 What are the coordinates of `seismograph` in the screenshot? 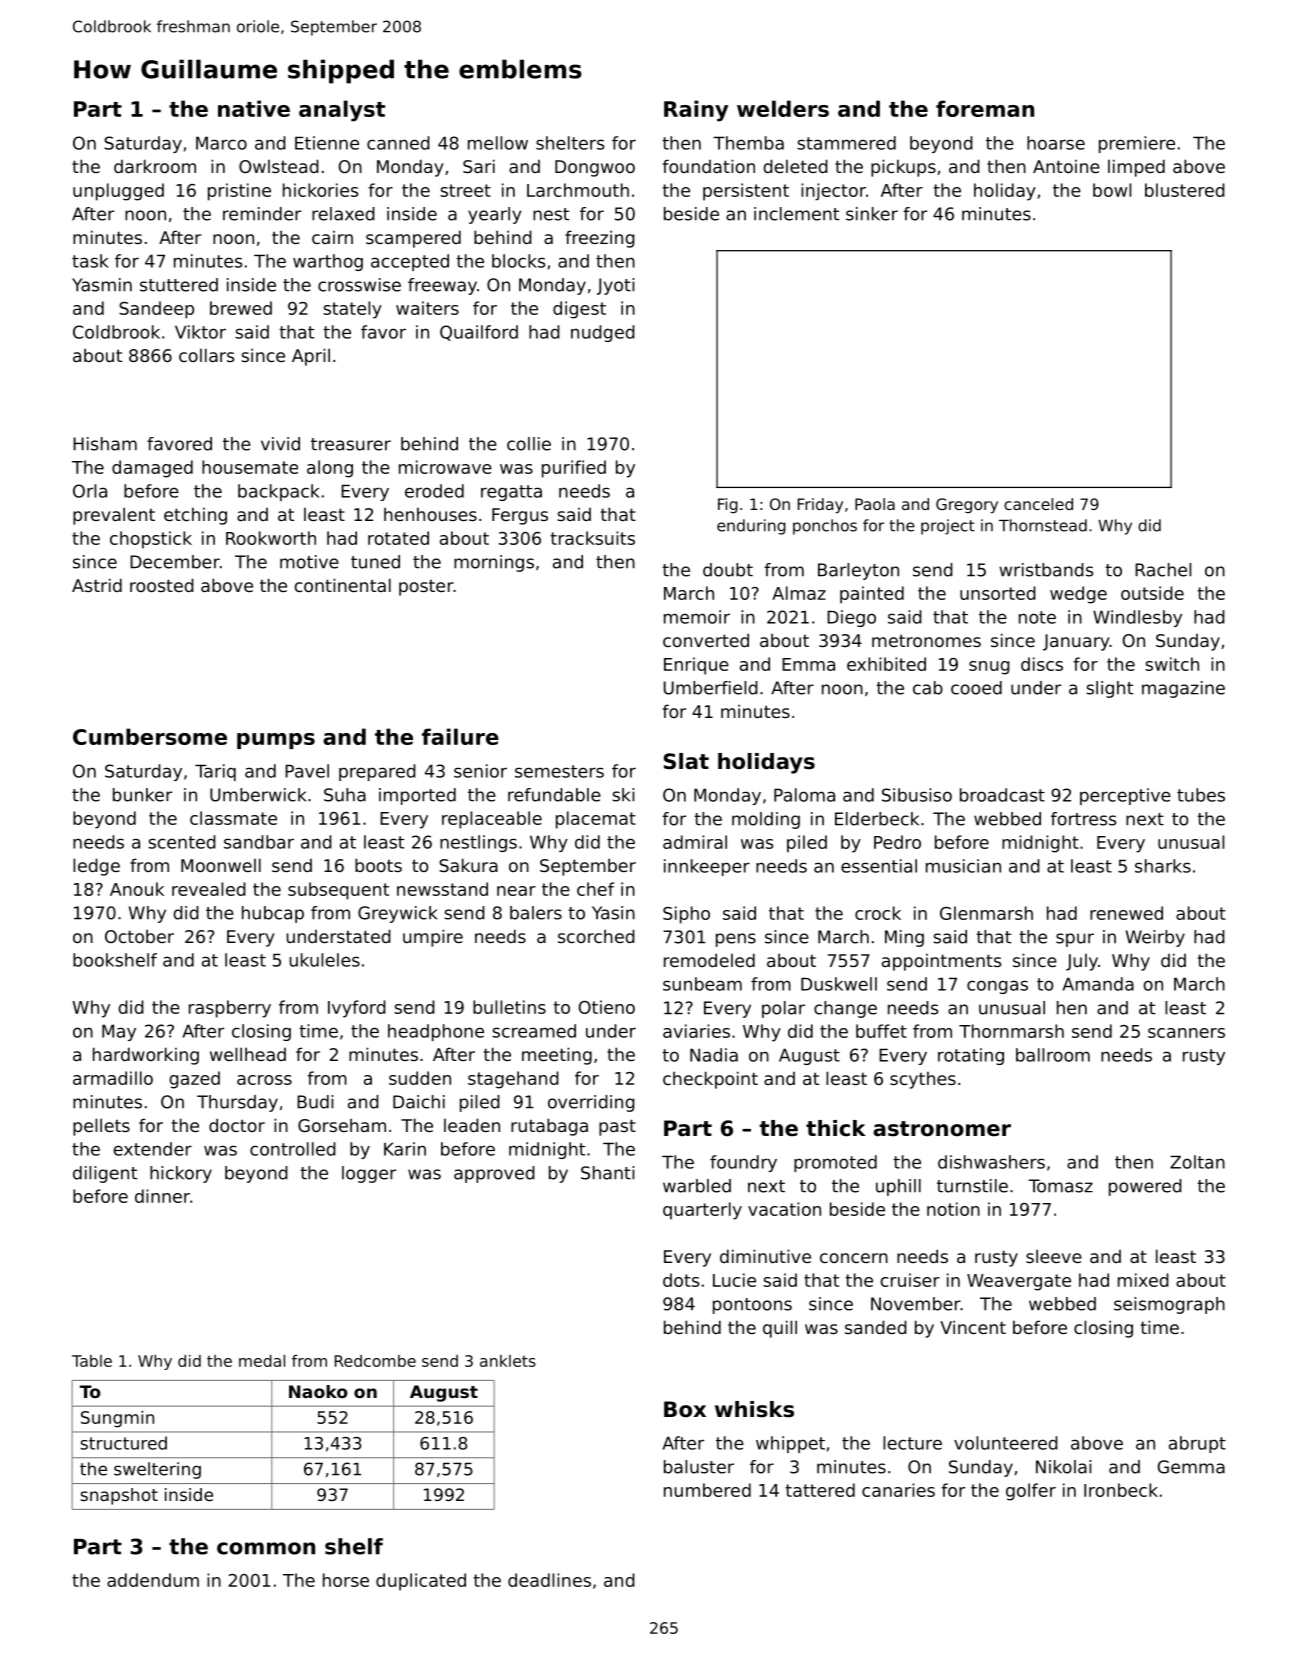 It's located at (1169, 1305).
